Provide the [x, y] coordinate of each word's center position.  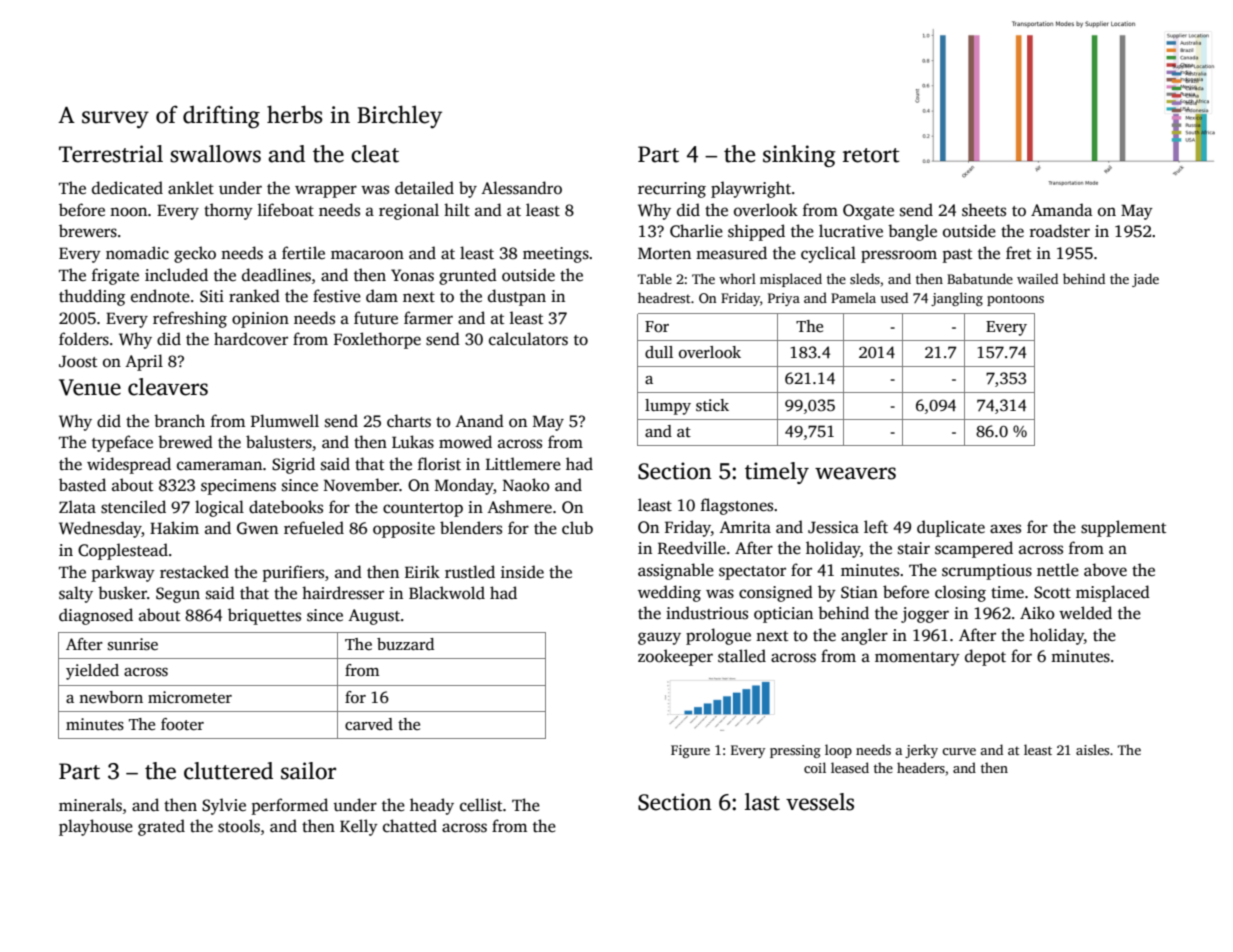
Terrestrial [111, 154]
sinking [799, 156]
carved [369, 724]
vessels [820, 802]
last [762, 802]
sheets [984, 210]
